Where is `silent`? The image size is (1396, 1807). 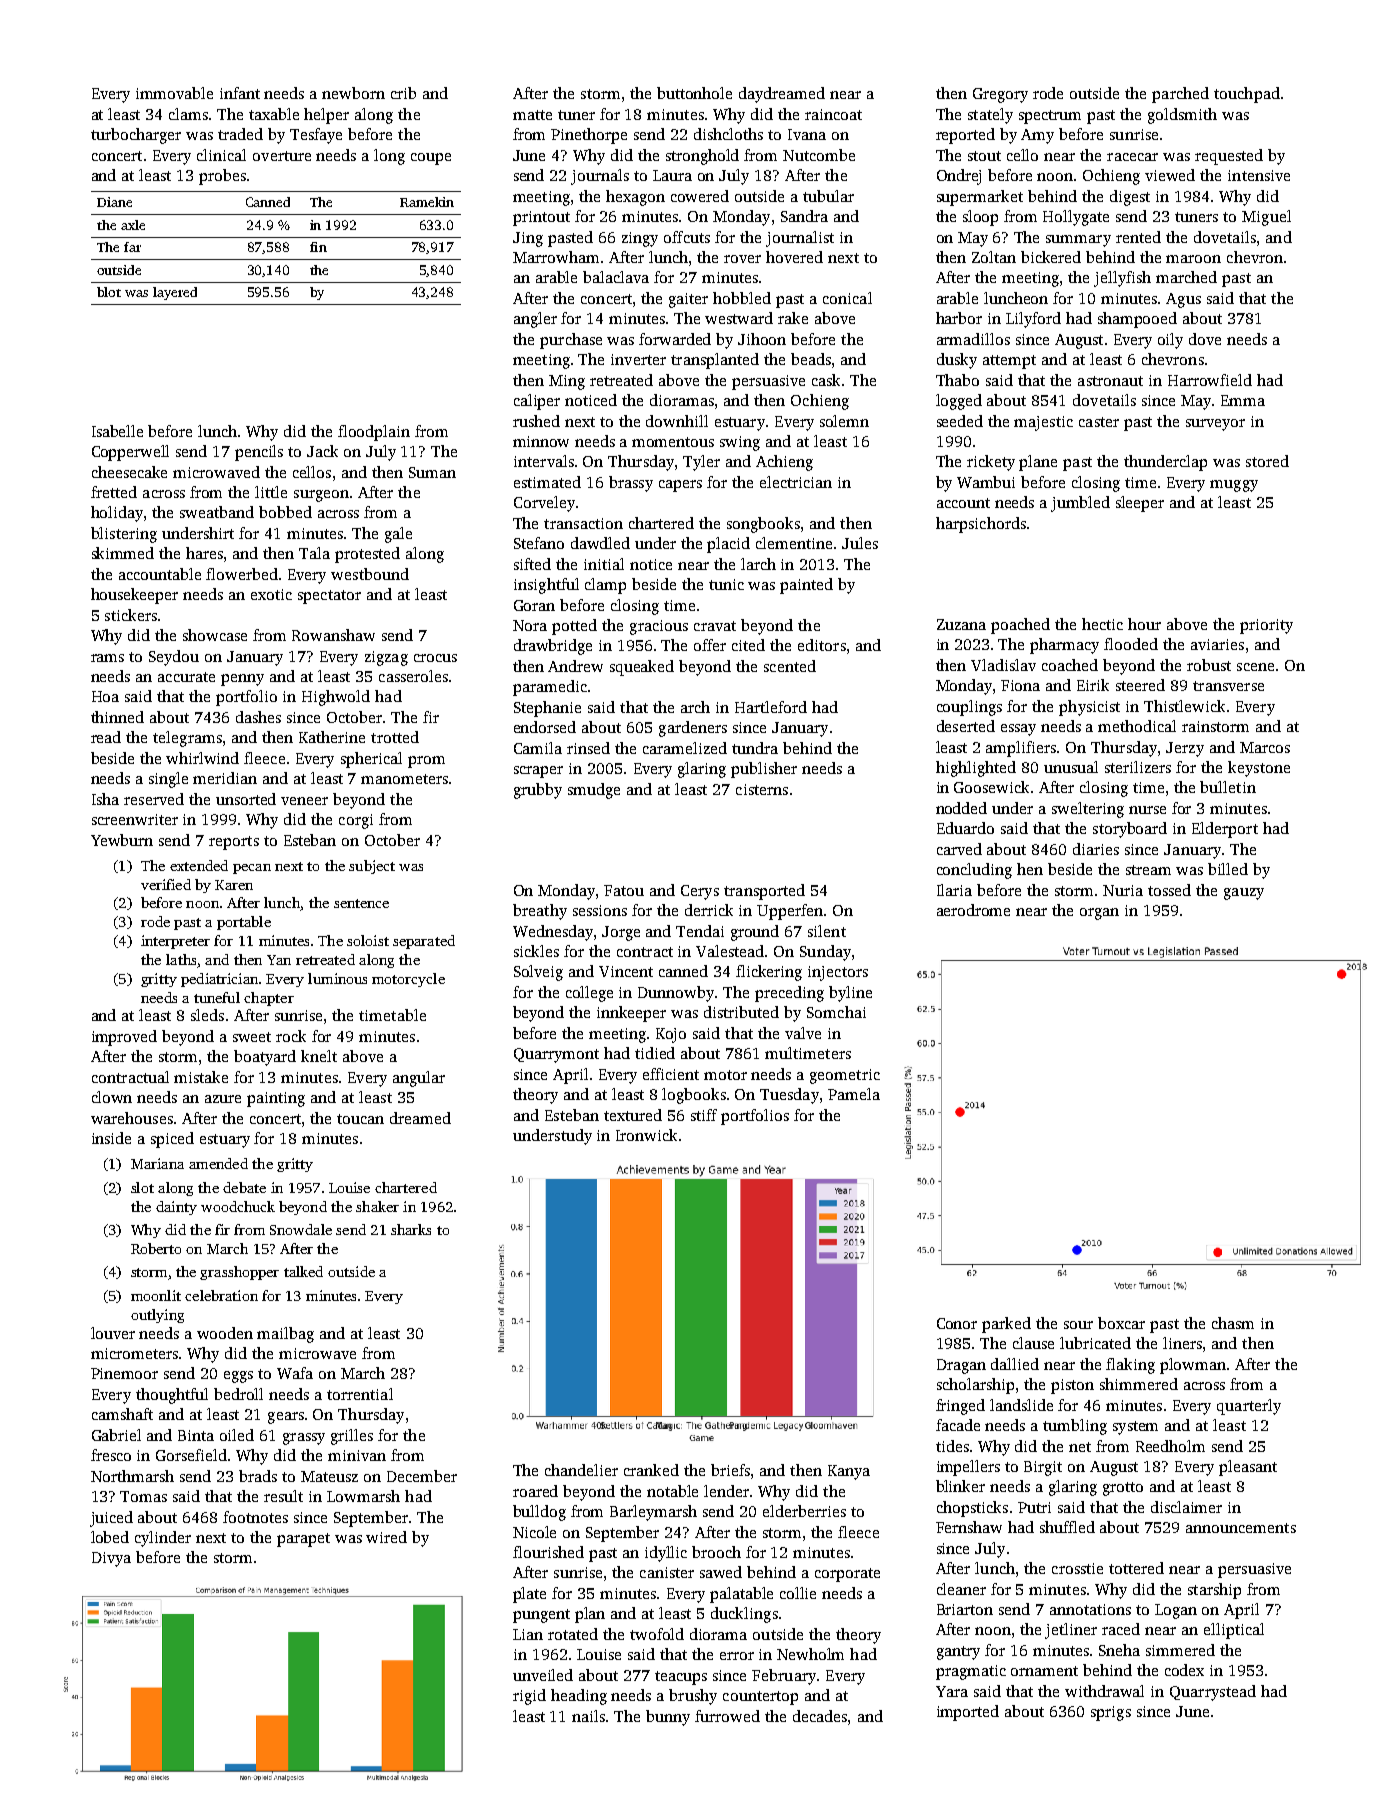
silent is located at coordinates (827, 931).
